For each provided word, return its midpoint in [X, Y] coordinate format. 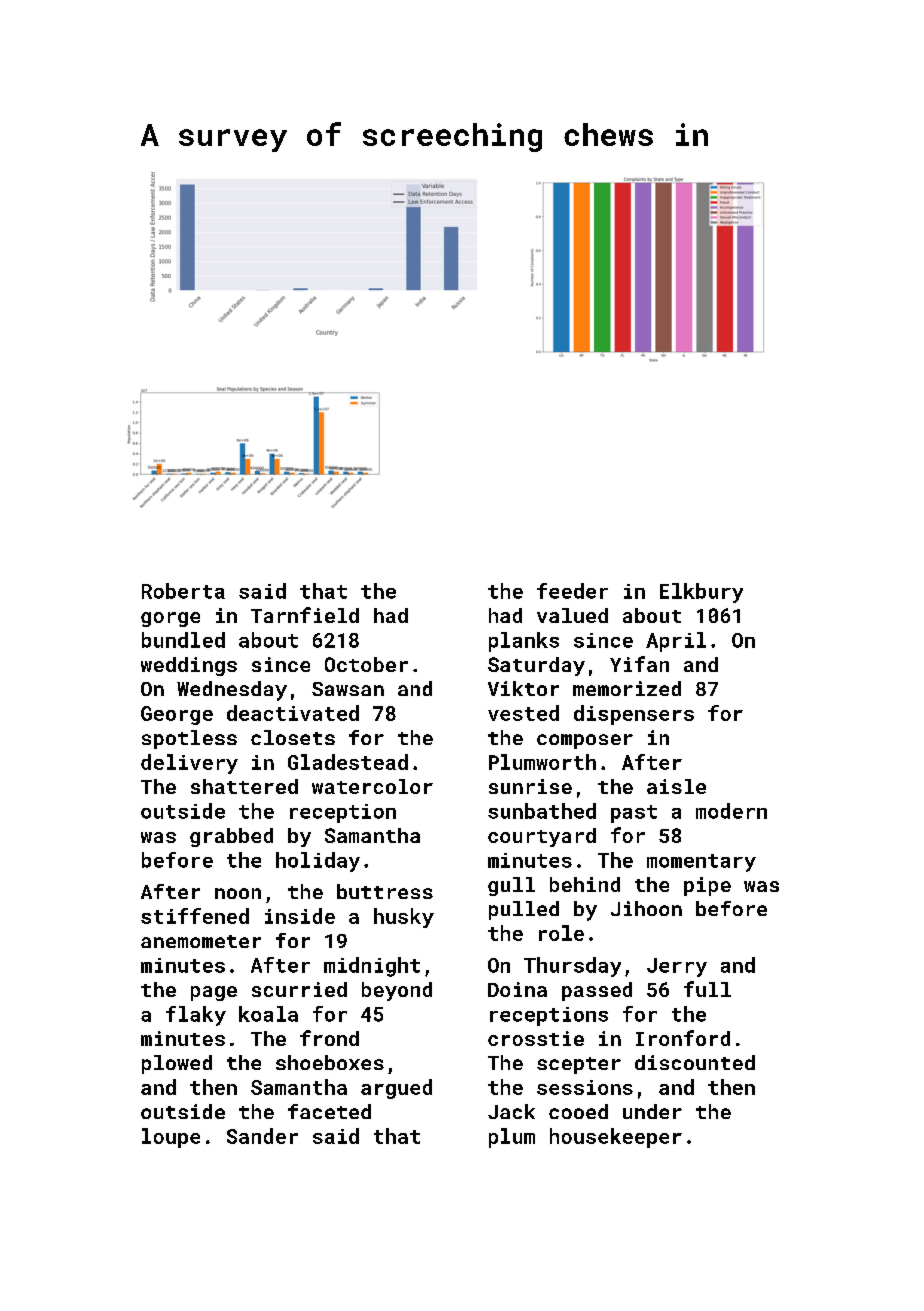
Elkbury [701, 593]
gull [511, 886]
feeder [572, 591]
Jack [511, 1111]
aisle [676, 786]
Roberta [183, 591]
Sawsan [348, 689]
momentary [701, 863]
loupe [171, 1138]
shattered [244, 786]
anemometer [201, 941]
